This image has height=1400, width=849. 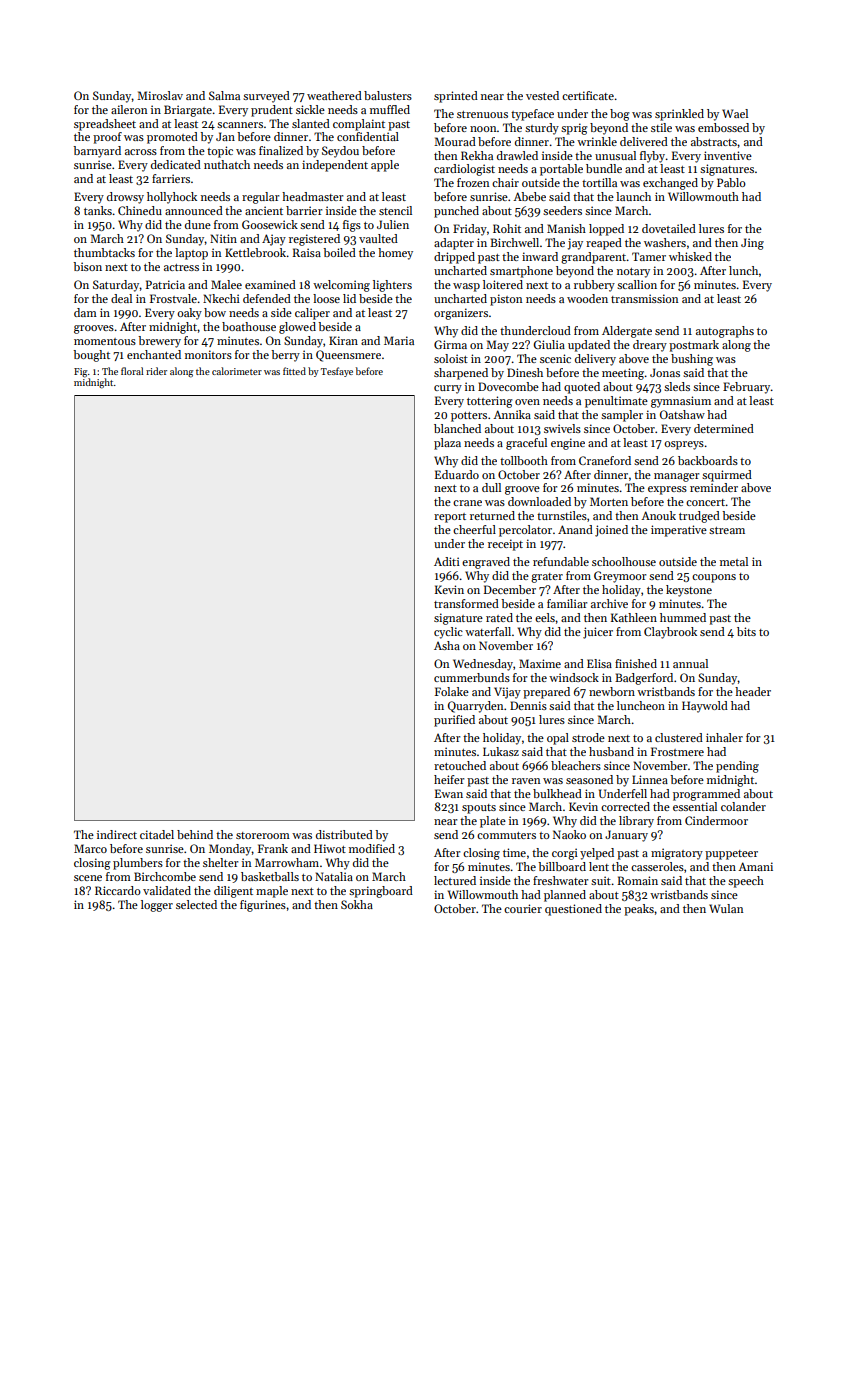 What do you see at coordinates (198, 224) in the image?
I see `dune` at bounding box center [198, 224].
